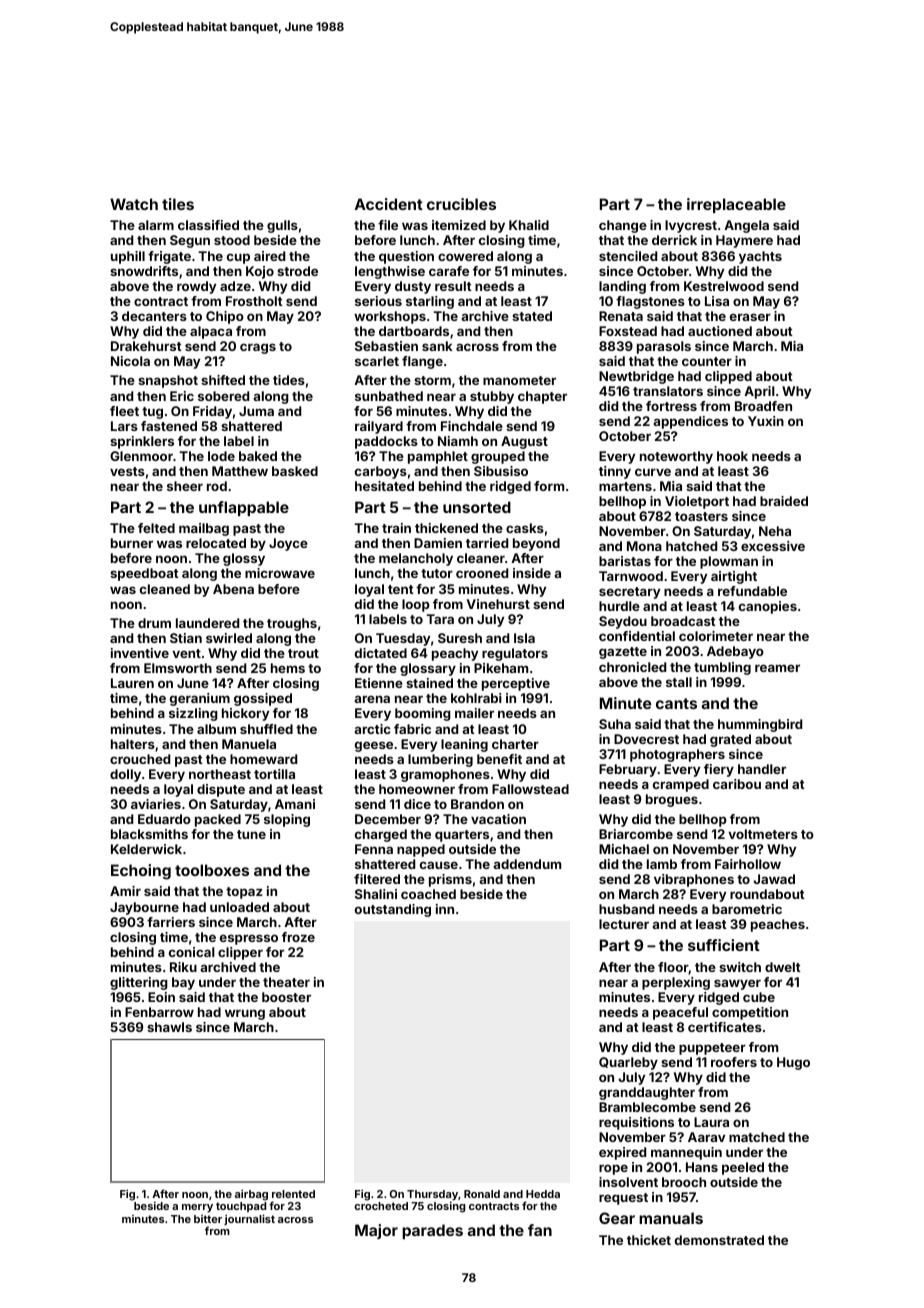 The width and height of the page is (924, 1308). What do you see at coordinates (461, 204) in the page?
I see `crucibles` at bounding box center [461, 204].
